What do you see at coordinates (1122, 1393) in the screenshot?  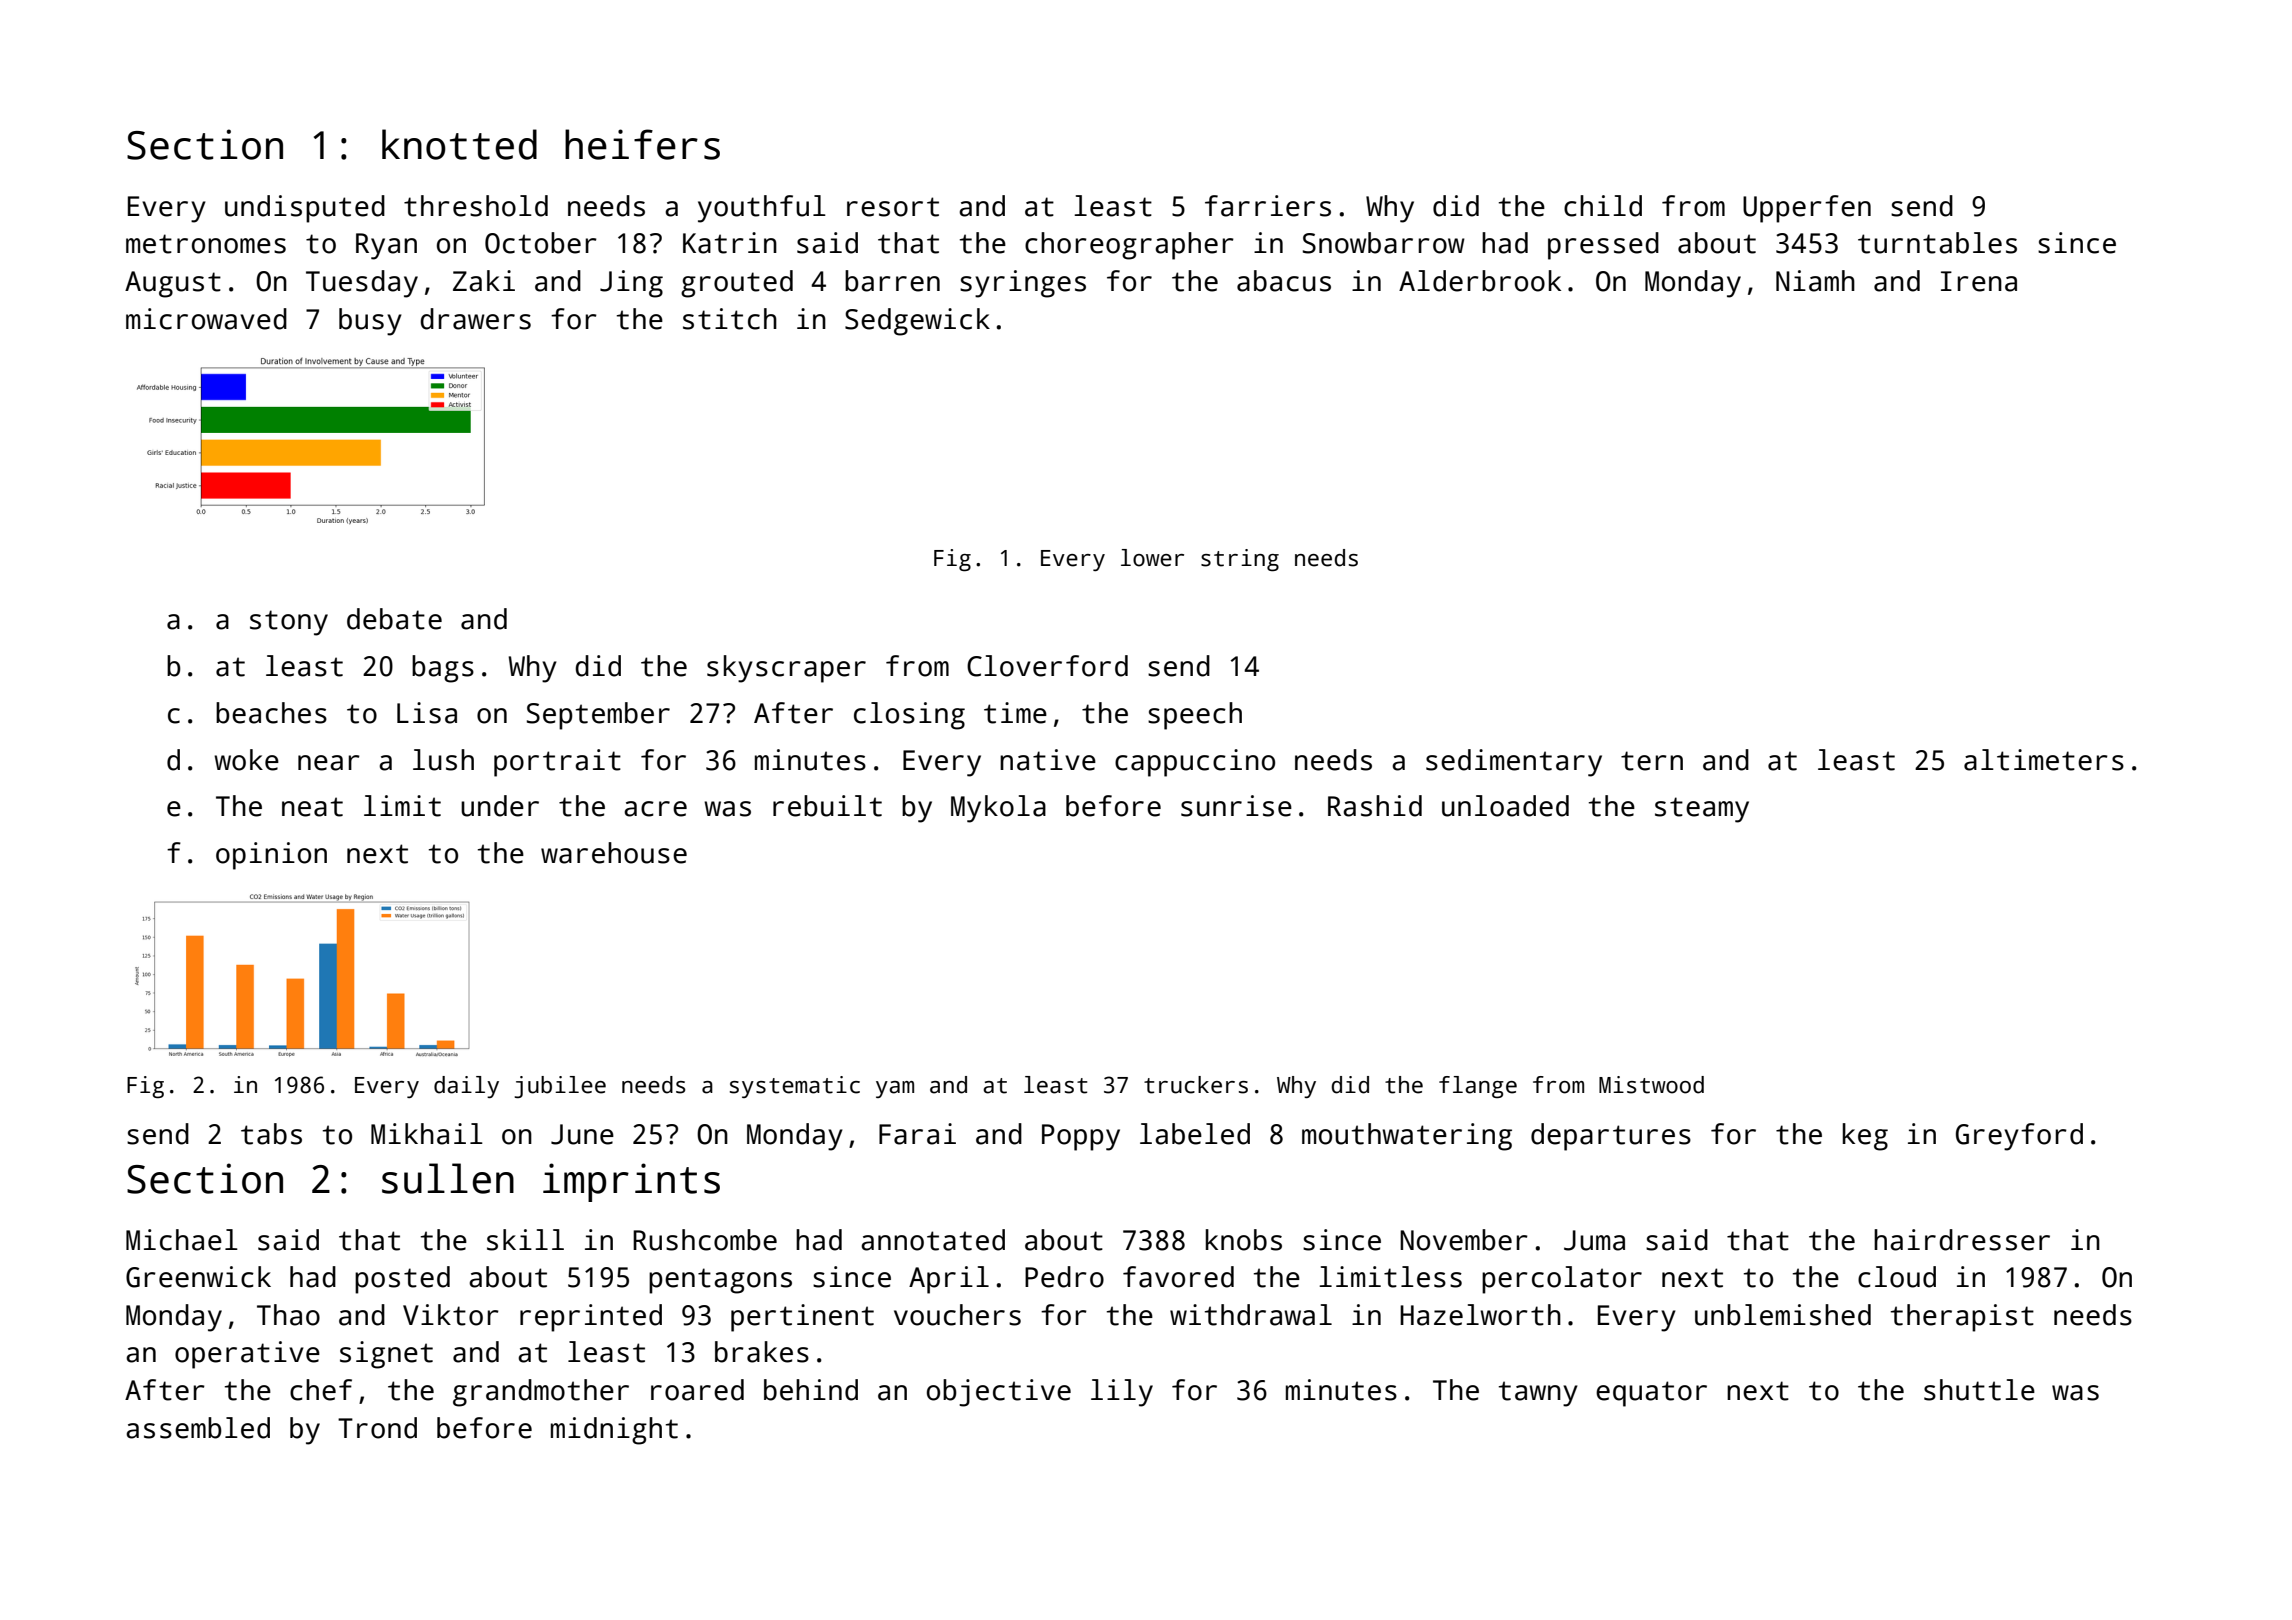 I see `lily` at bounding box center [1122, 1393].
